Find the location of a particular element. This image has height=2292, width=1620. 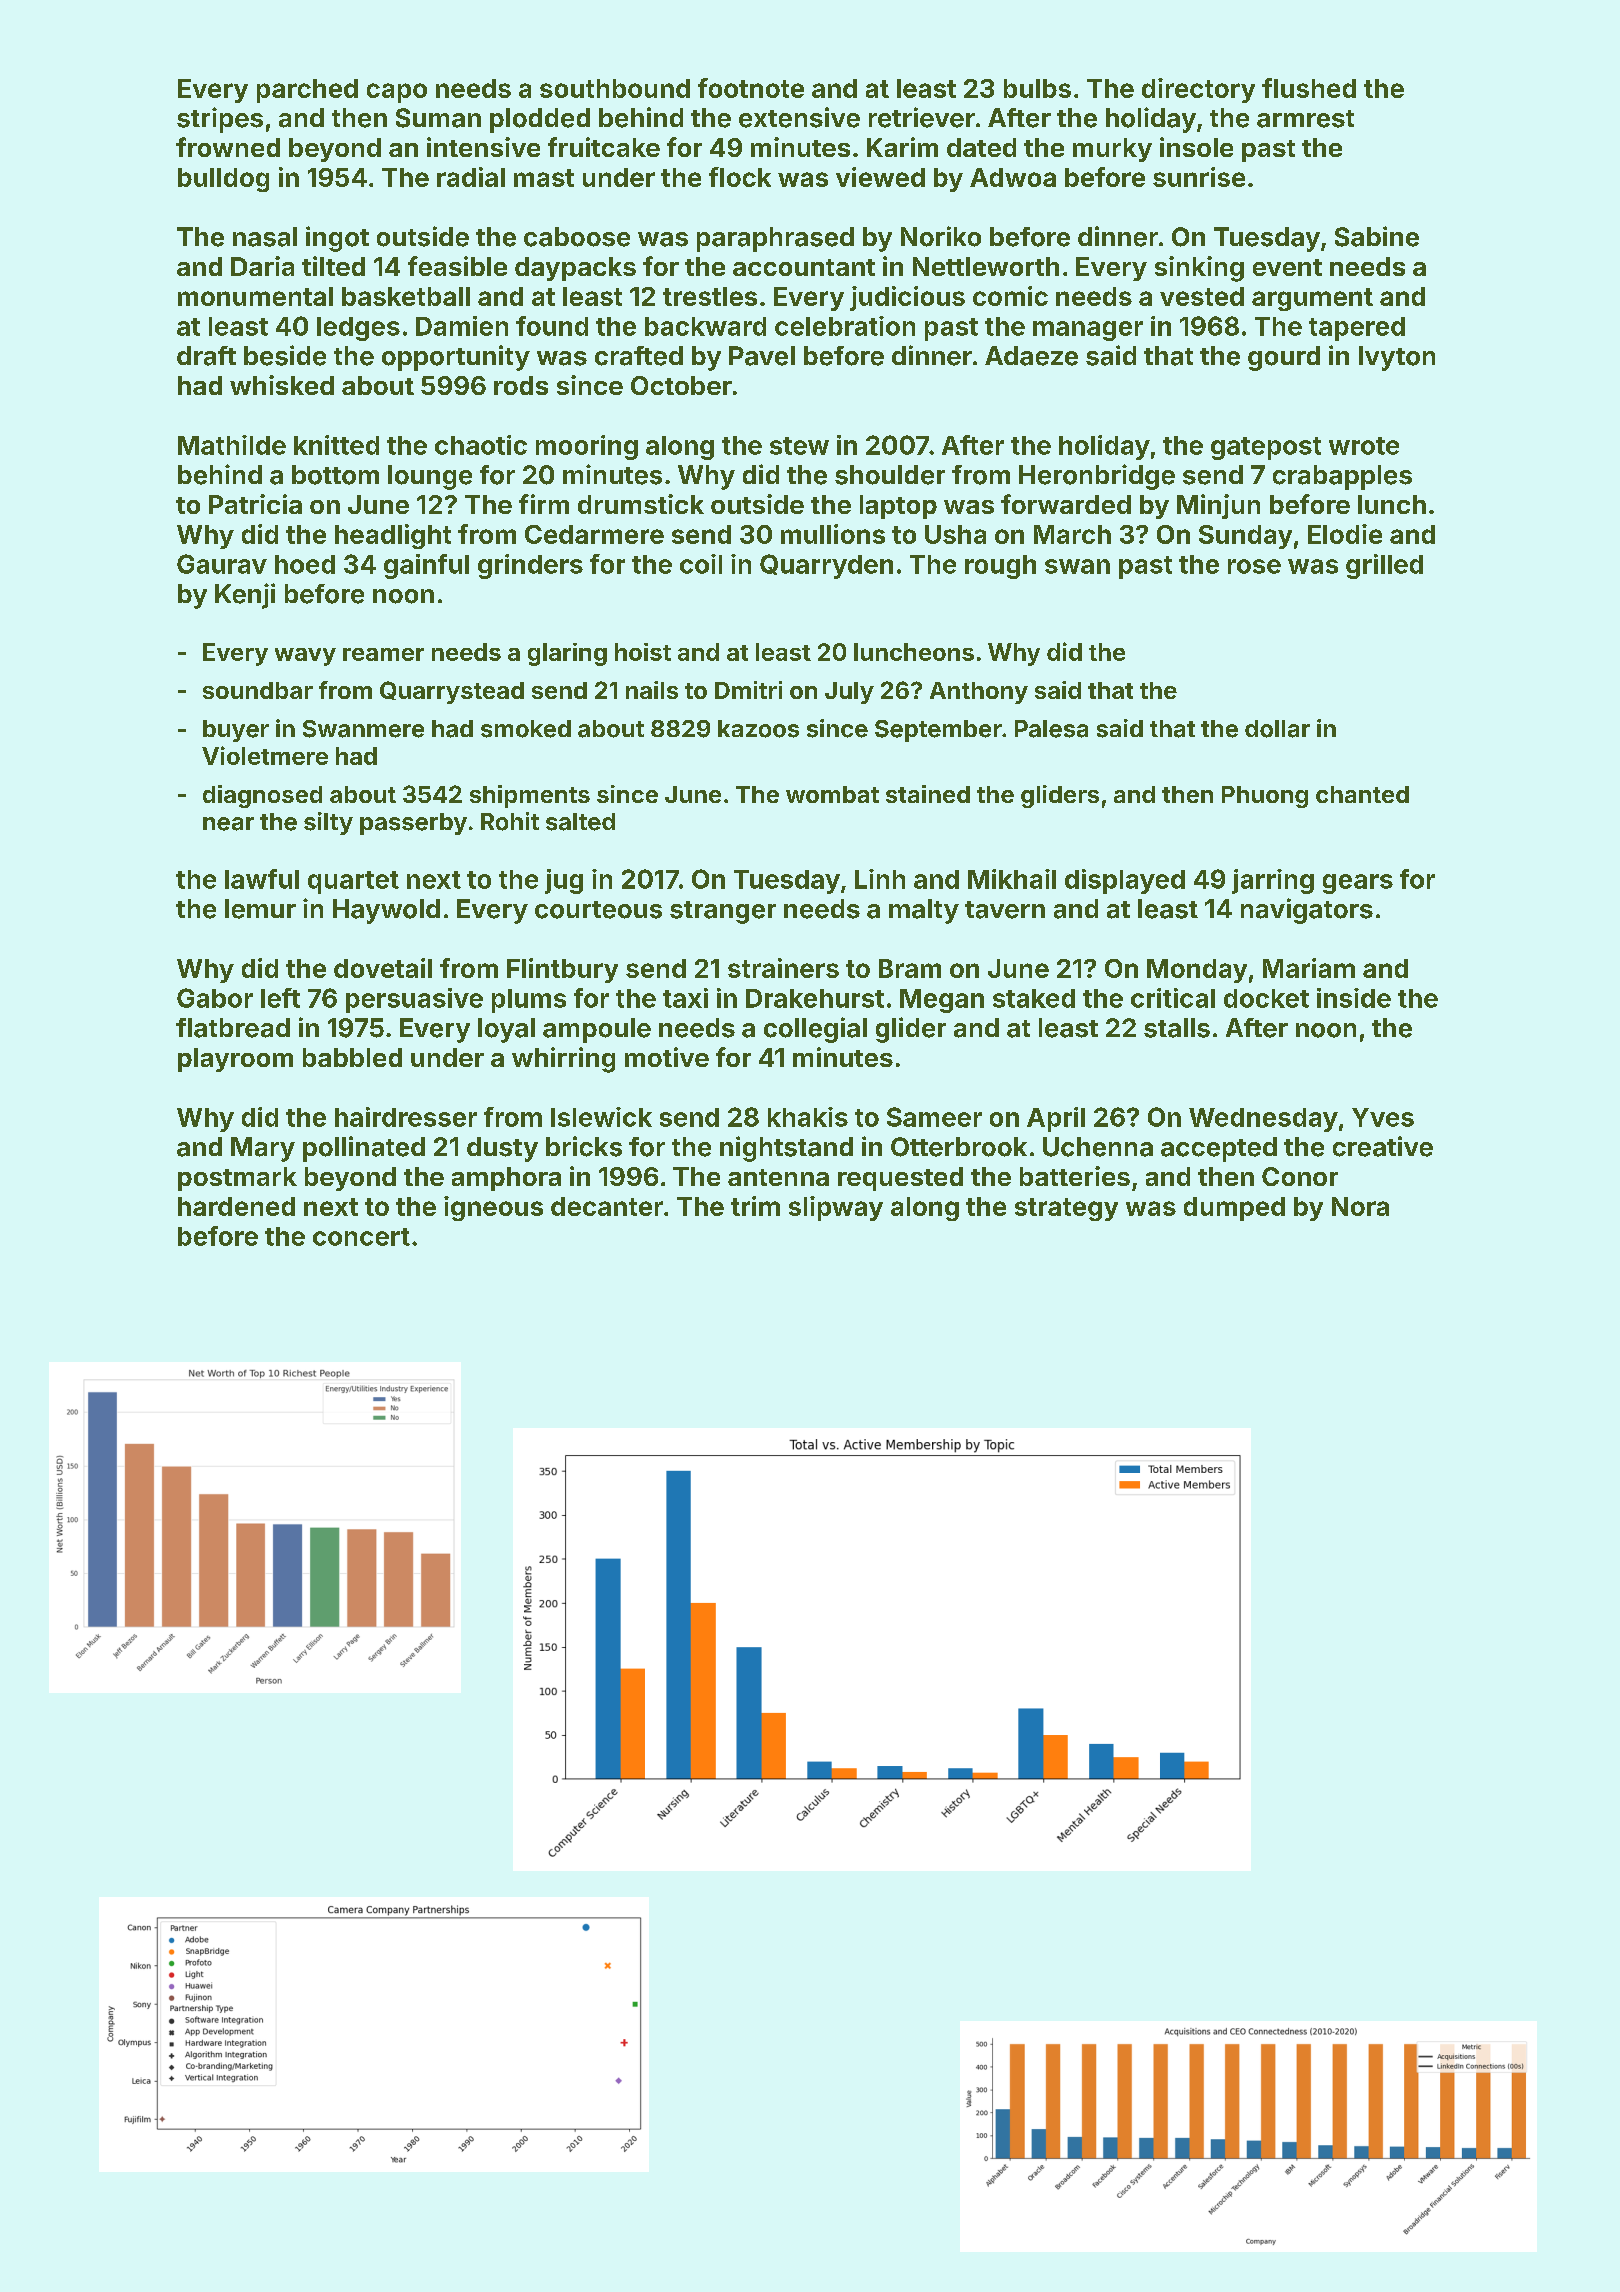

Bram is located at coordinates (910, 968).
